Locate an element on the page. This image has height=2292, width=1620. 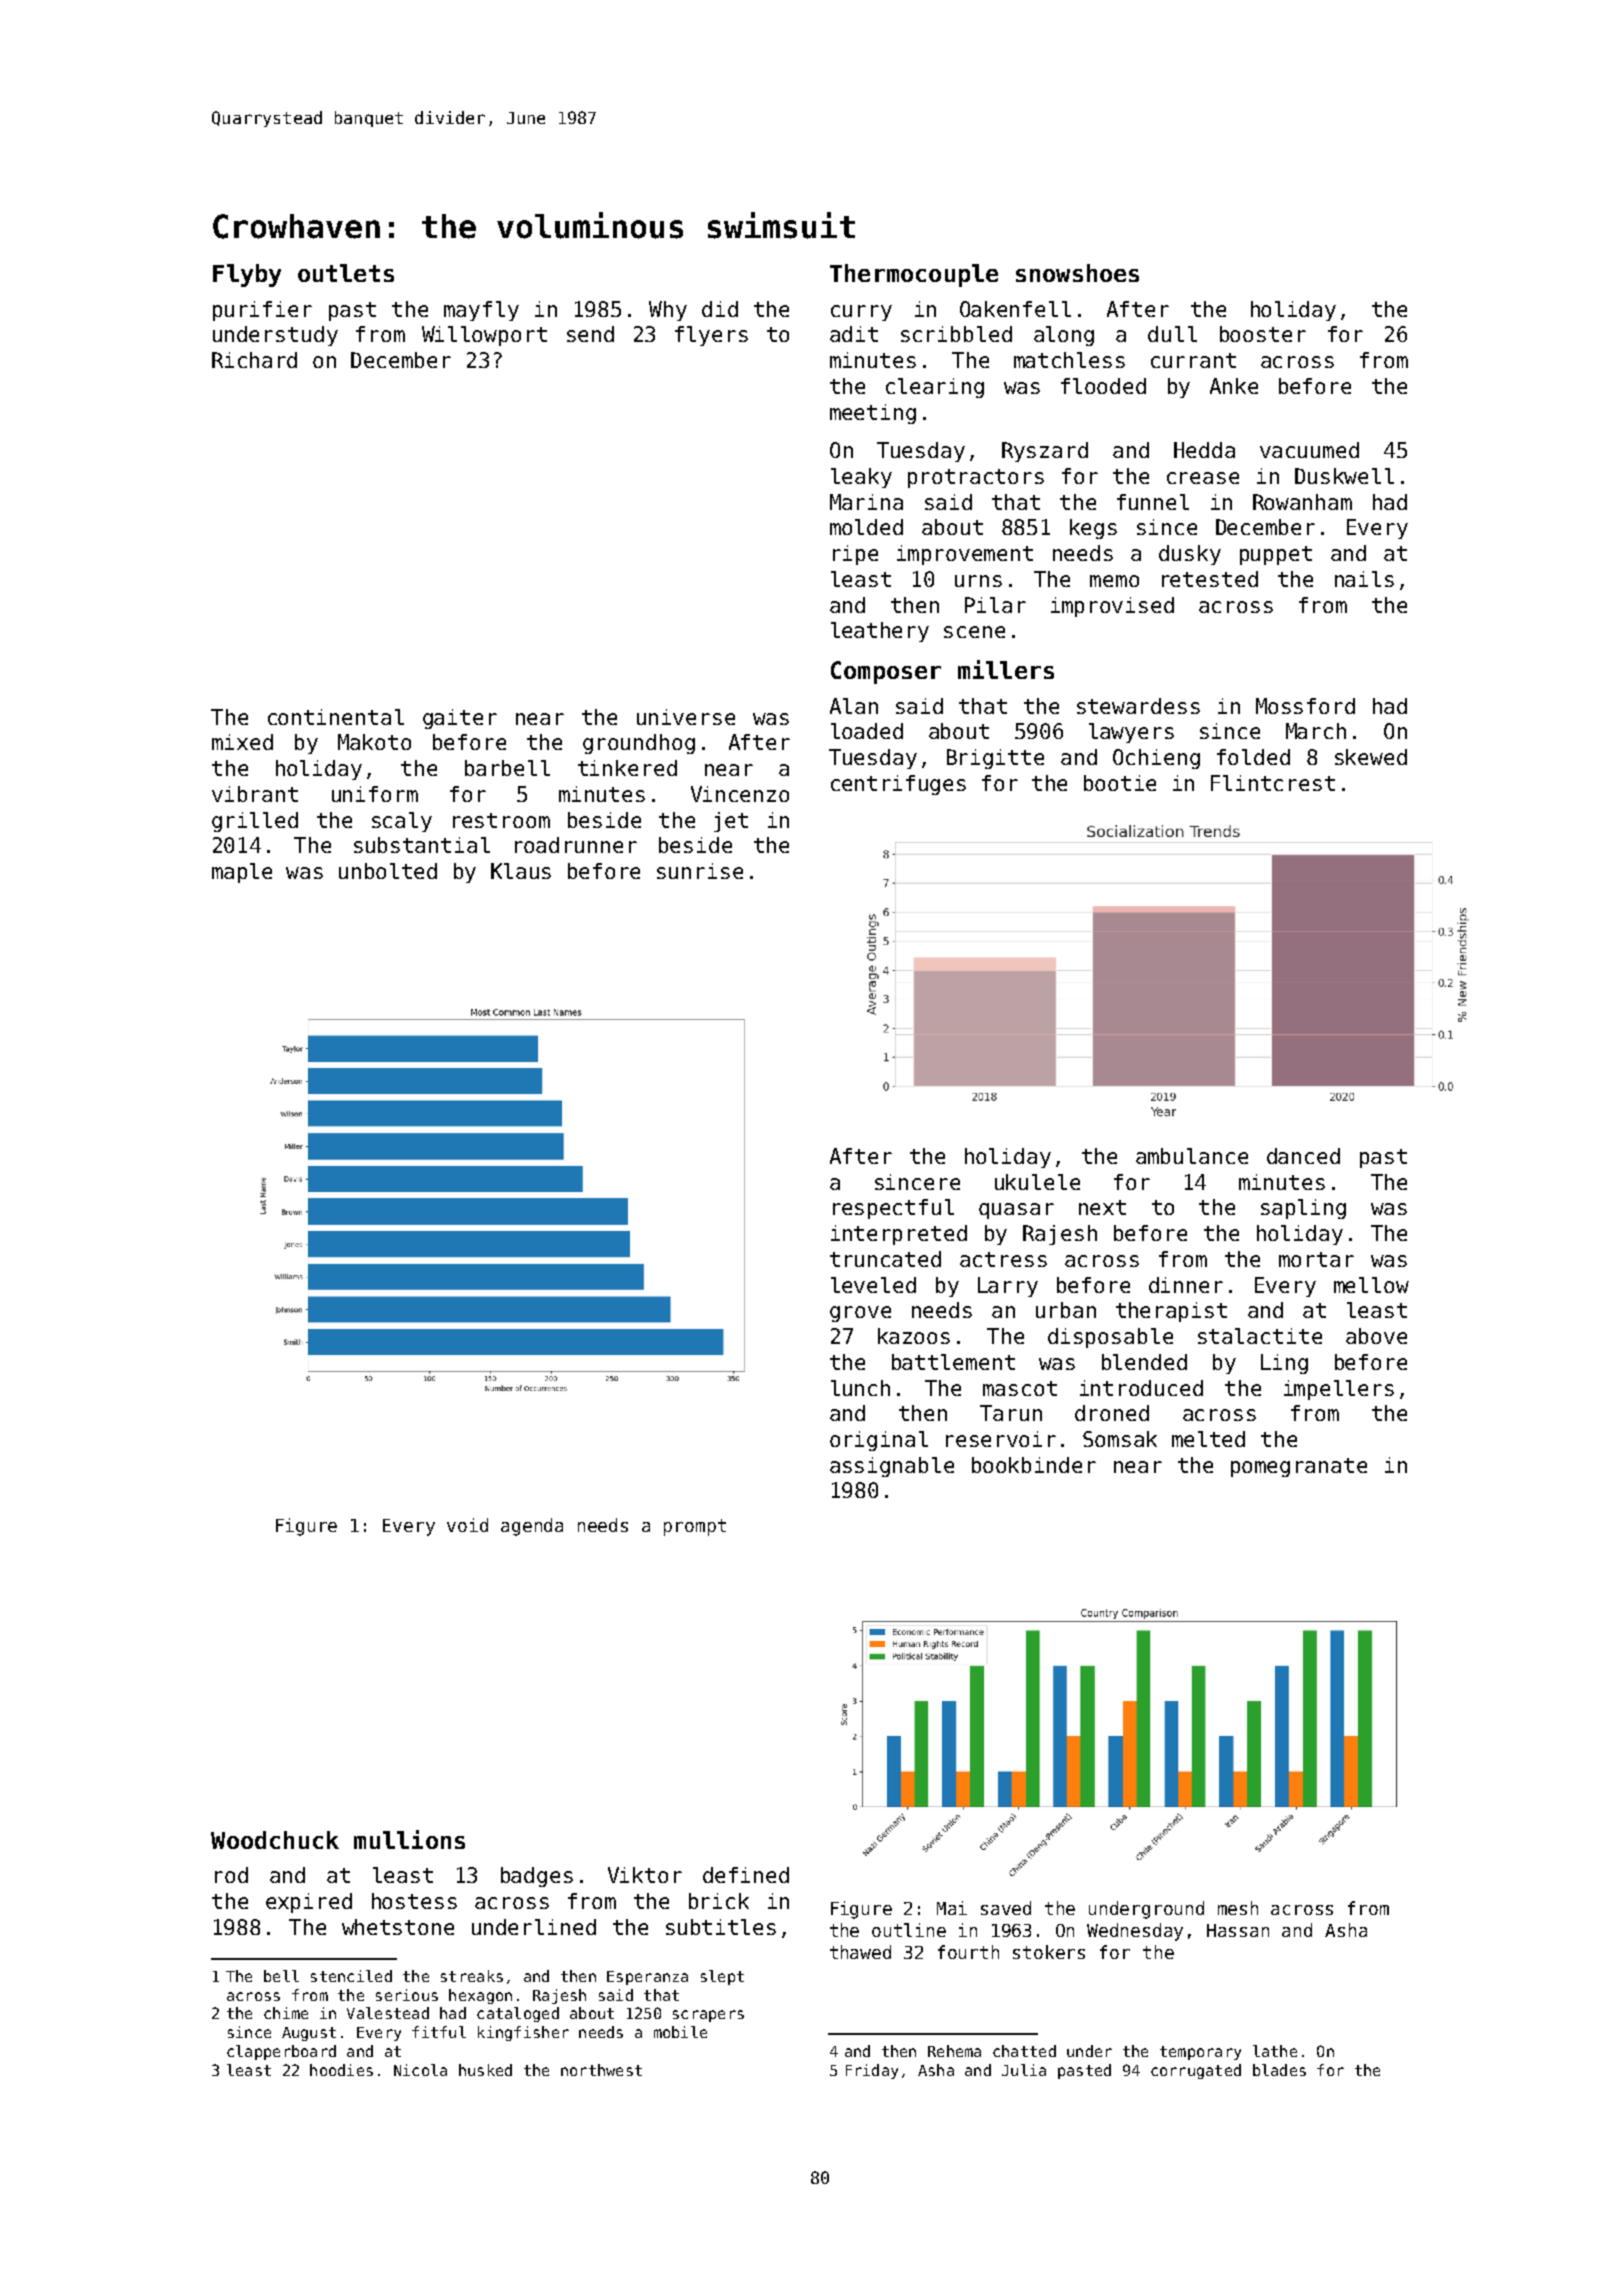
leaky is located at coordinates (861, 478).
